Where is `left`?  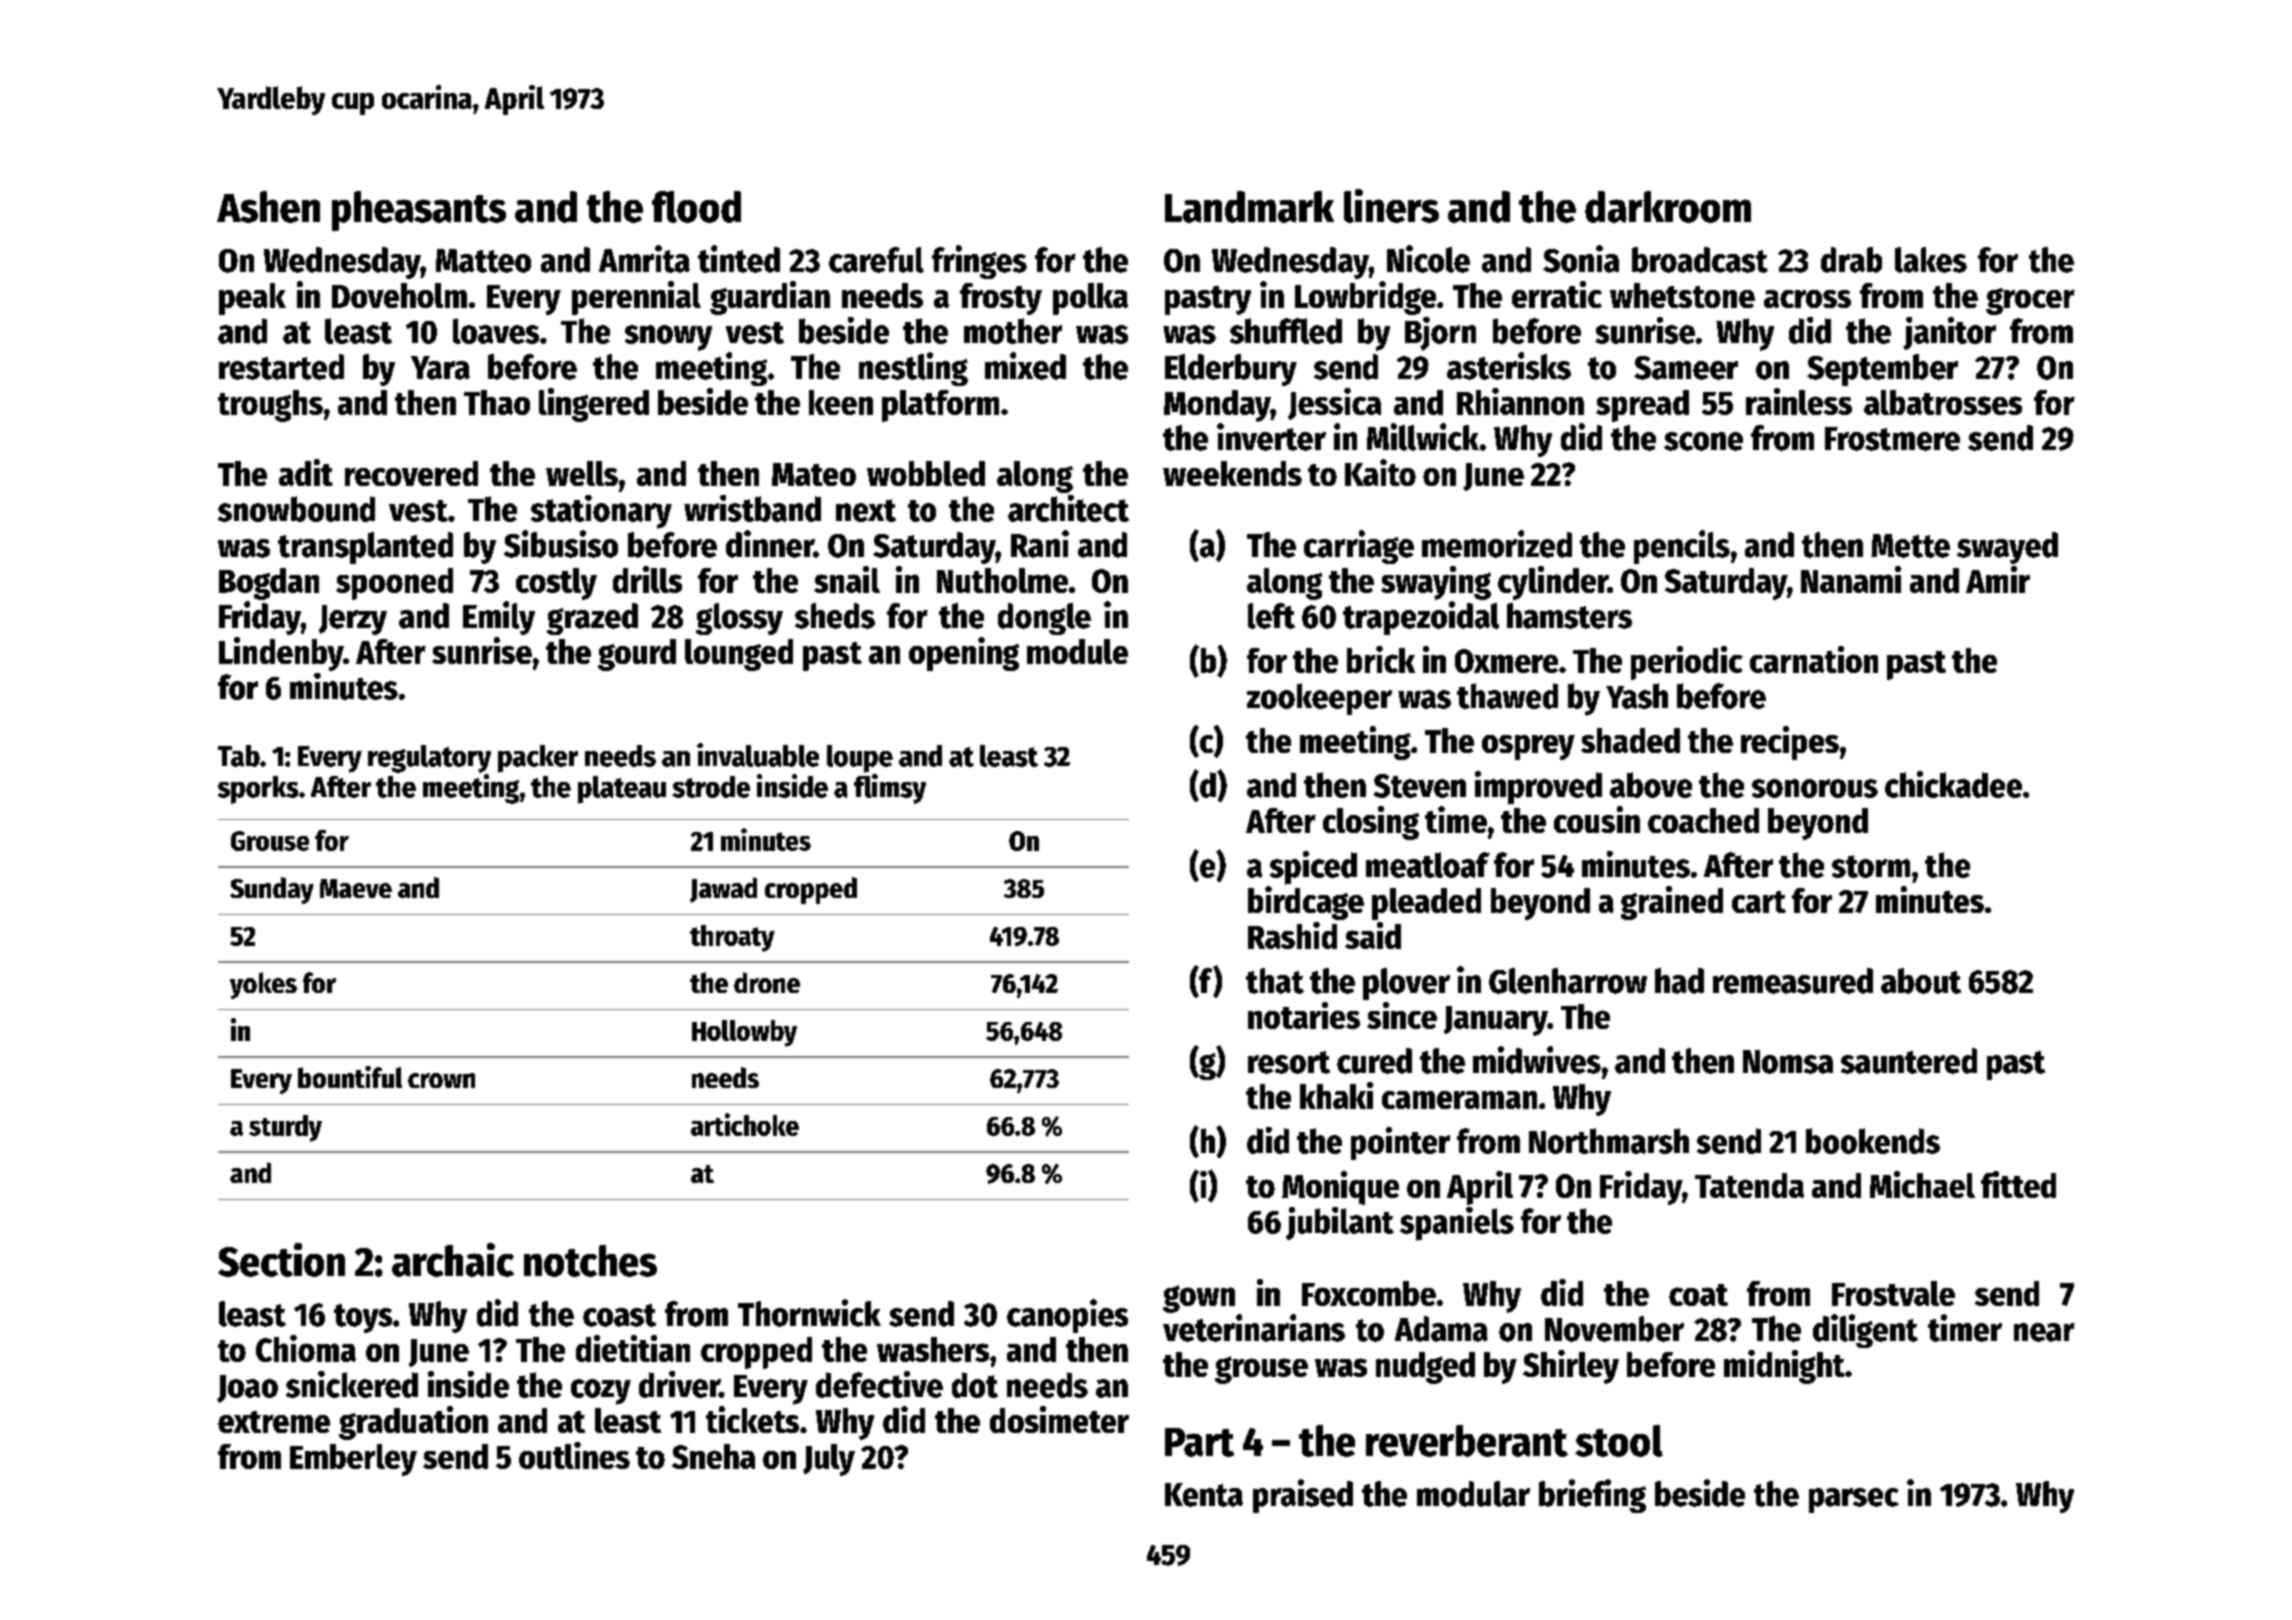
left is located at coordinates (1271, 616).
